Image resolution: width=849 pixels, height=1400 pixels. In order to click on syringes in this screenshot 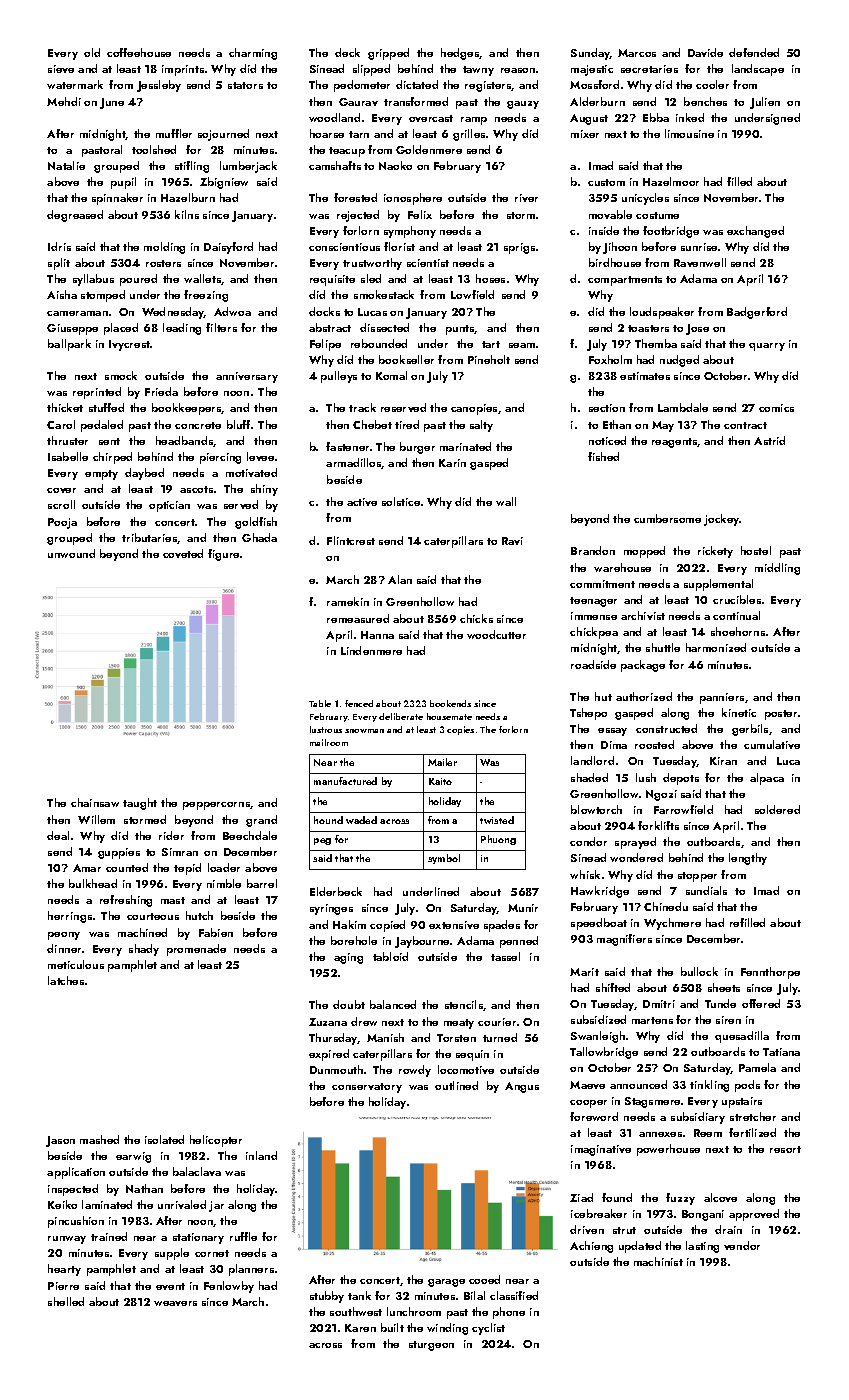, I will do `click(331, 909)`.
